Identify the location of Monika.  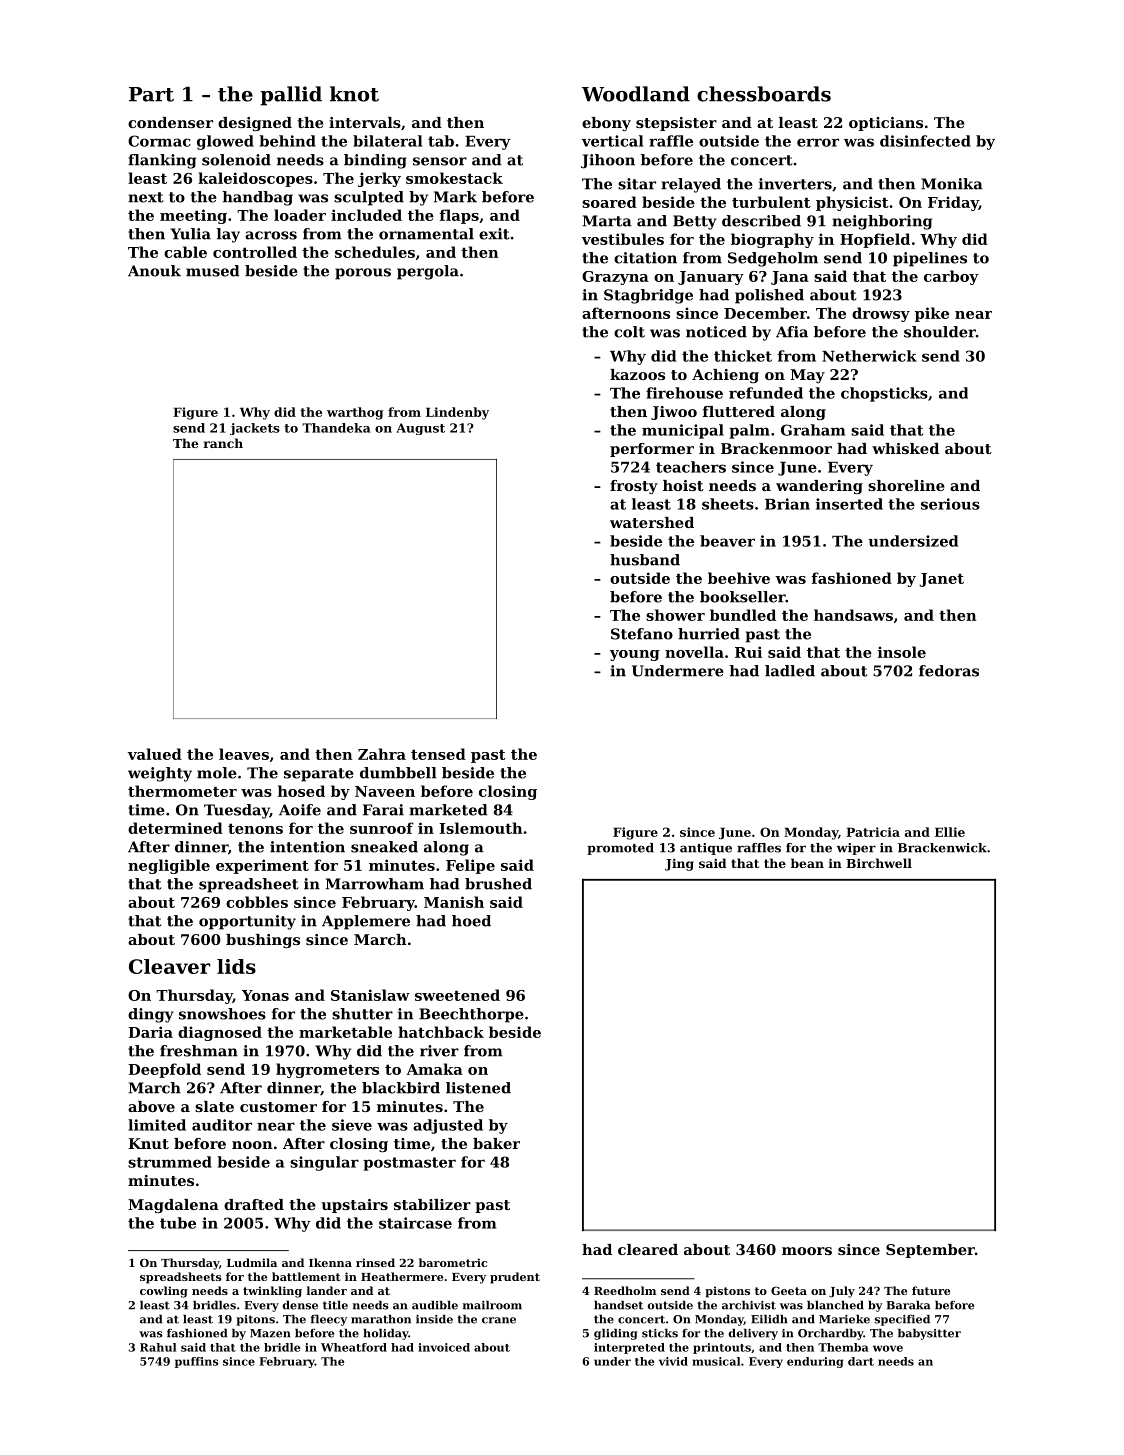
(952, 184).
